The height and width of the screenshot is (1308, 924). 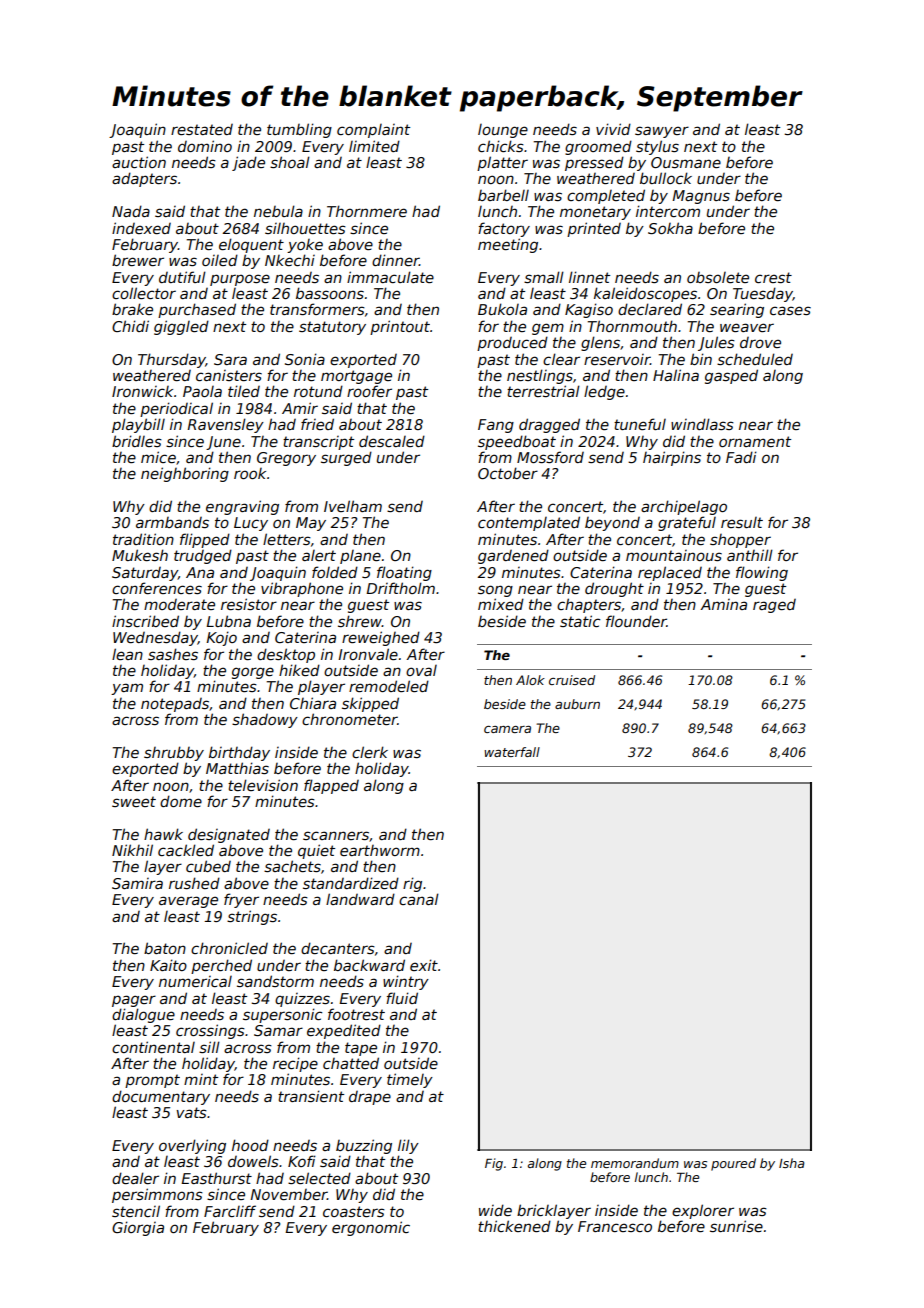 What do you see at coordinates (716, 343) in the screenshot?
I see `Jules` at bounding box center [716, 343].
